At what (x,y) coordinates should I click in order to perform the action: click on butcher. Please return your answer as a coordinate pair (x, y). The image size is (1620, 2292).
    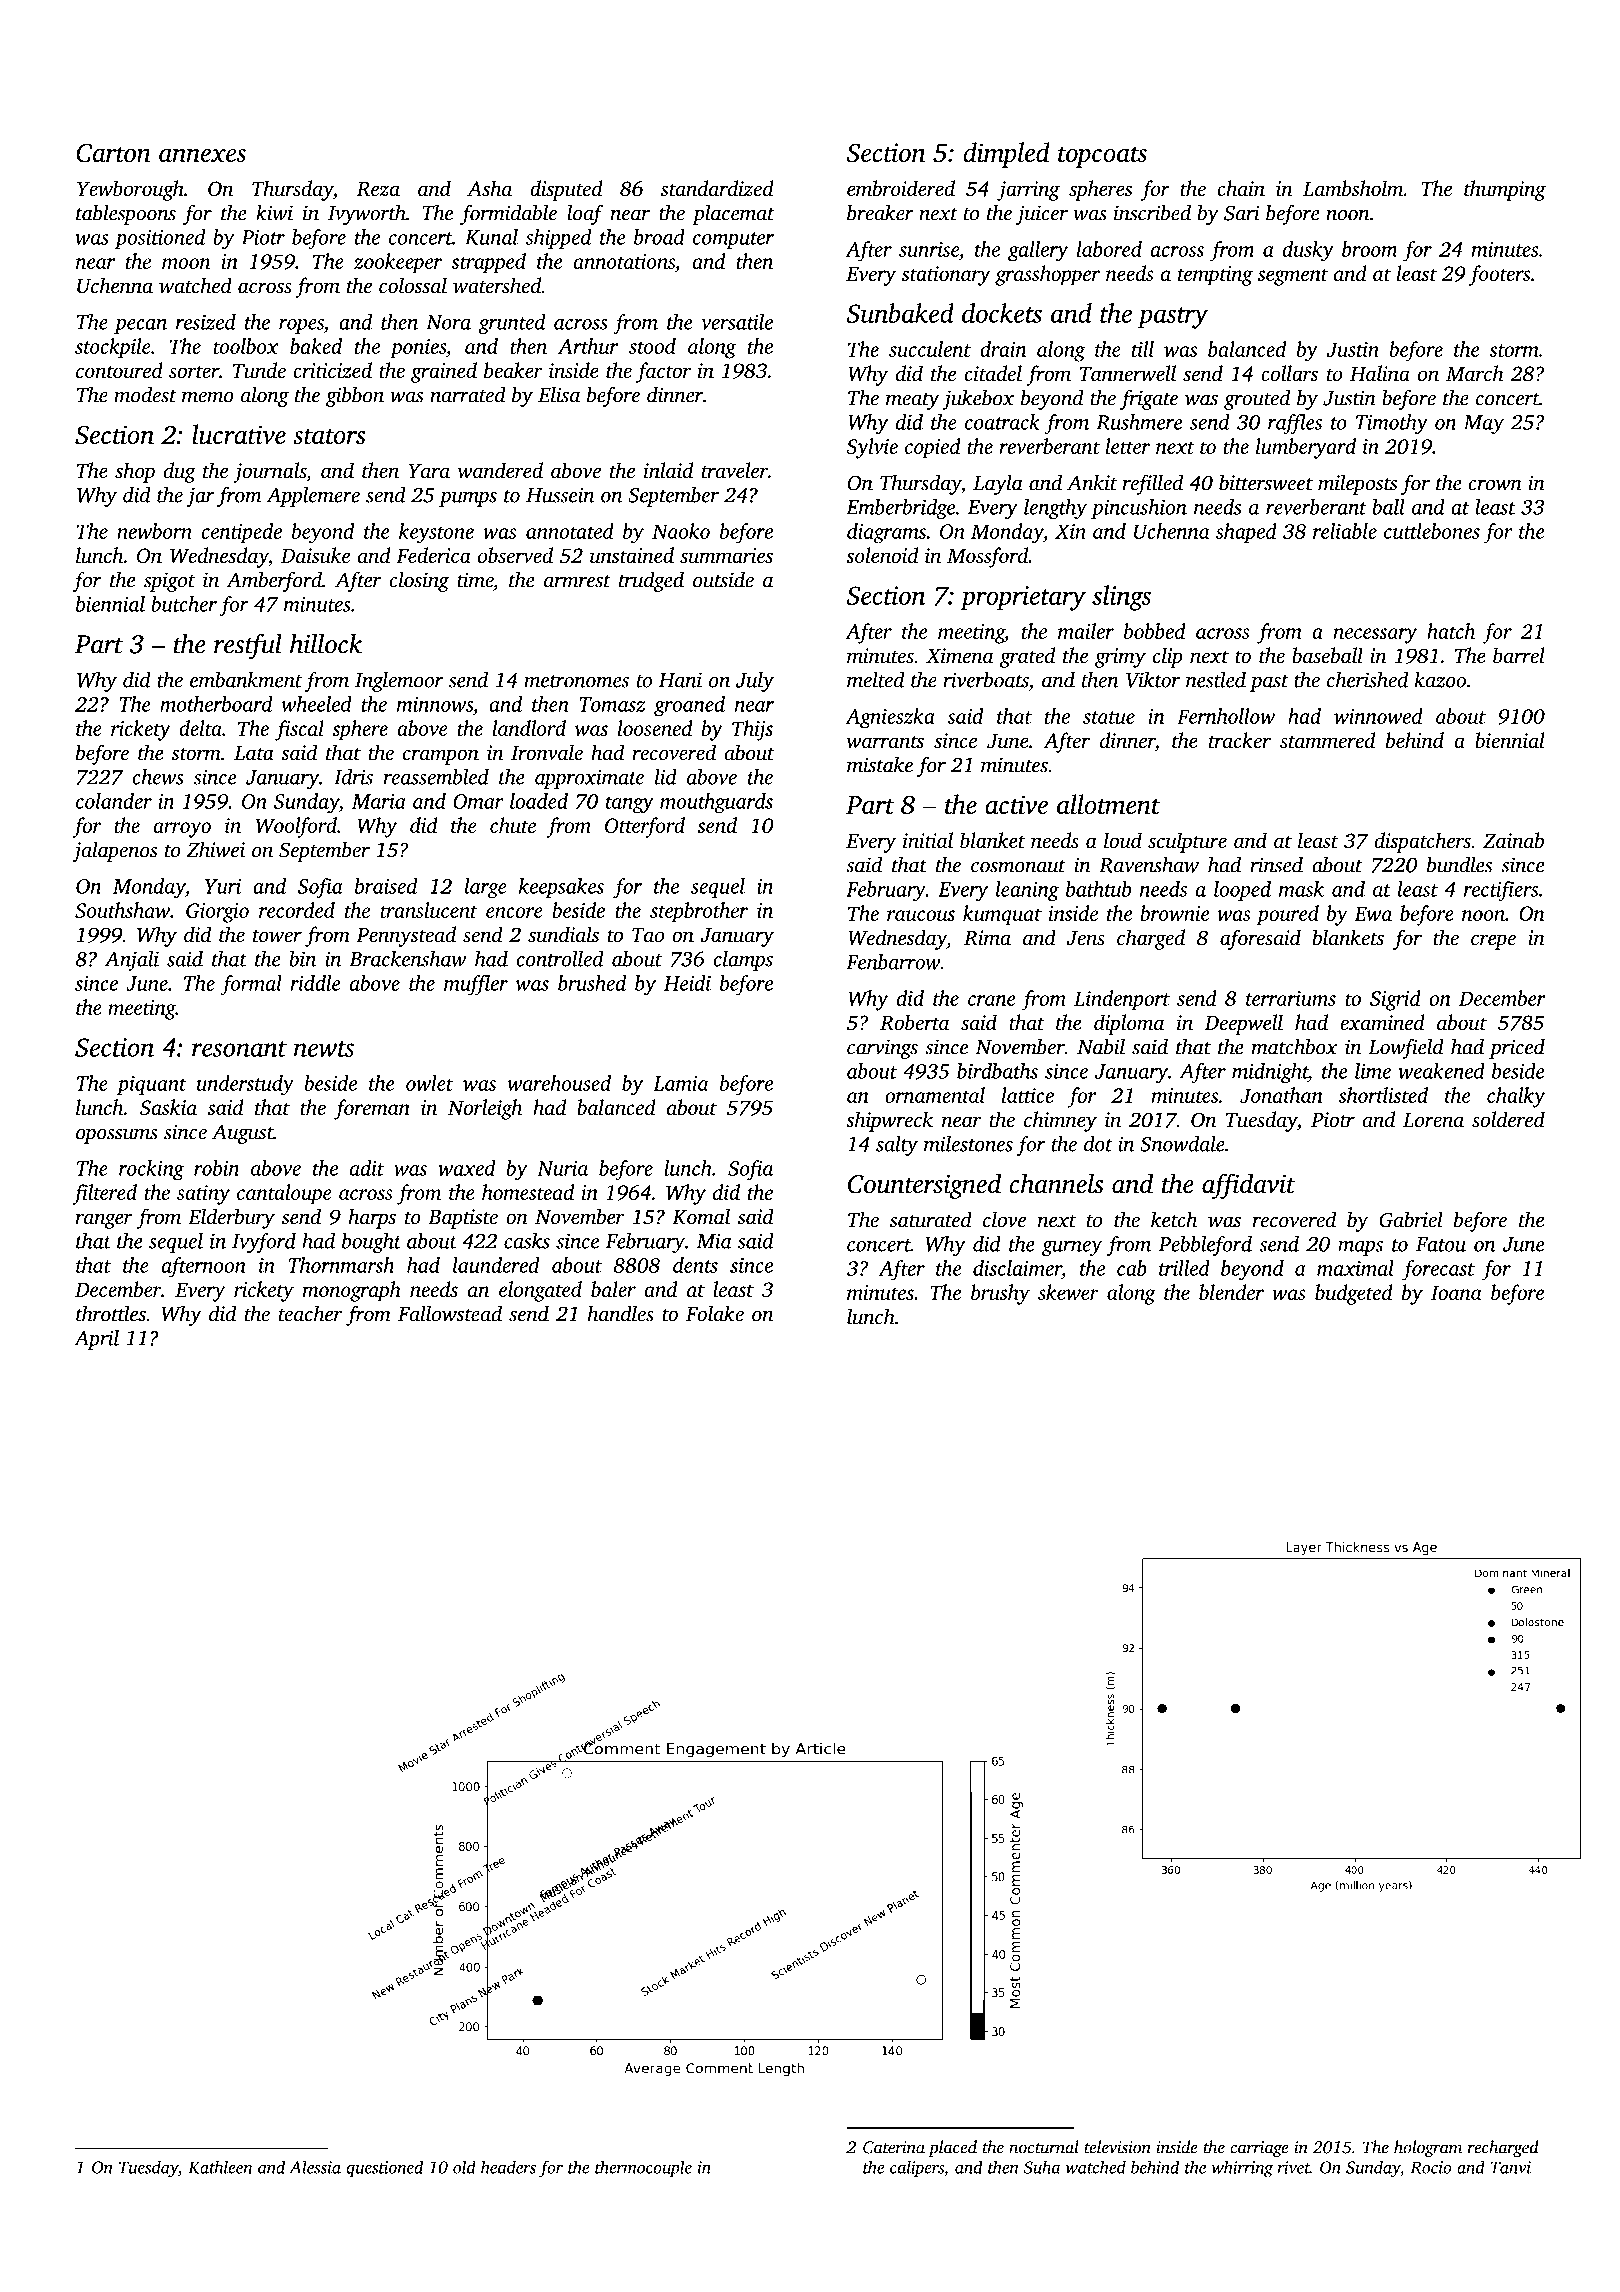
    Looking at the image, I should click on (184, 604).
